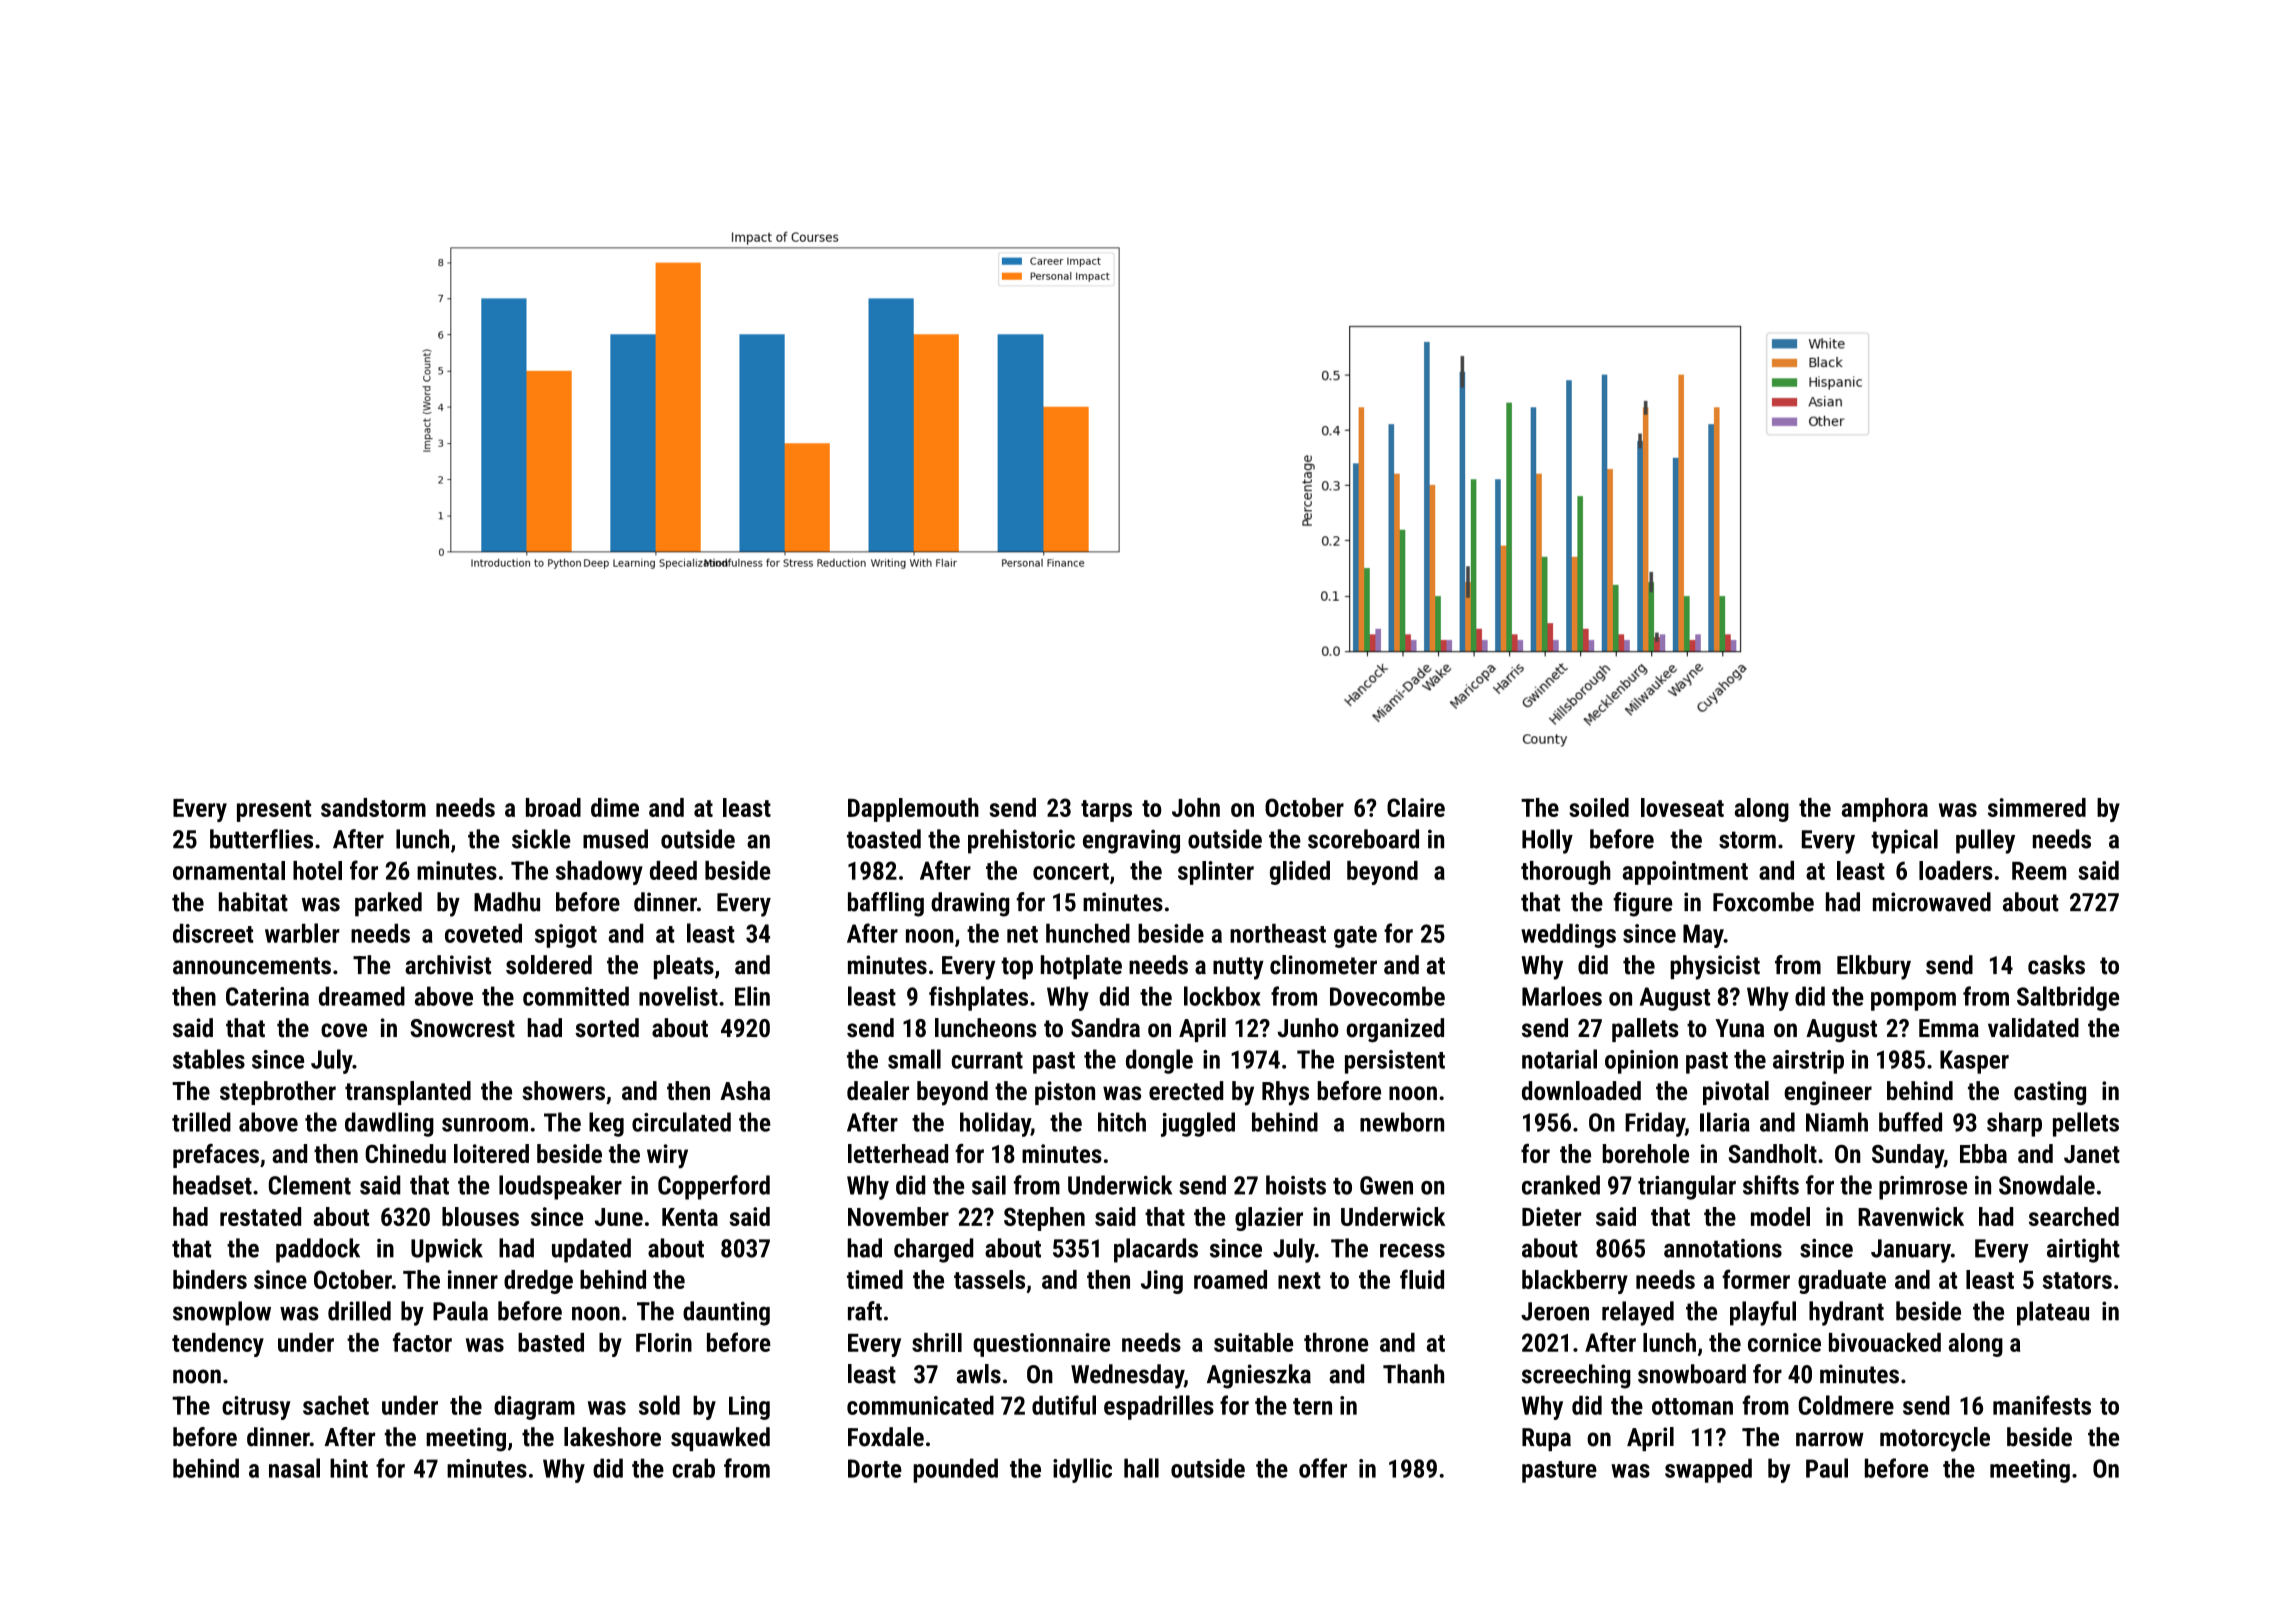 The height and width of the image is (1620, 2292). Describe the element at coordinates (261, 839) in the image. I see `butterflies` at that location.
